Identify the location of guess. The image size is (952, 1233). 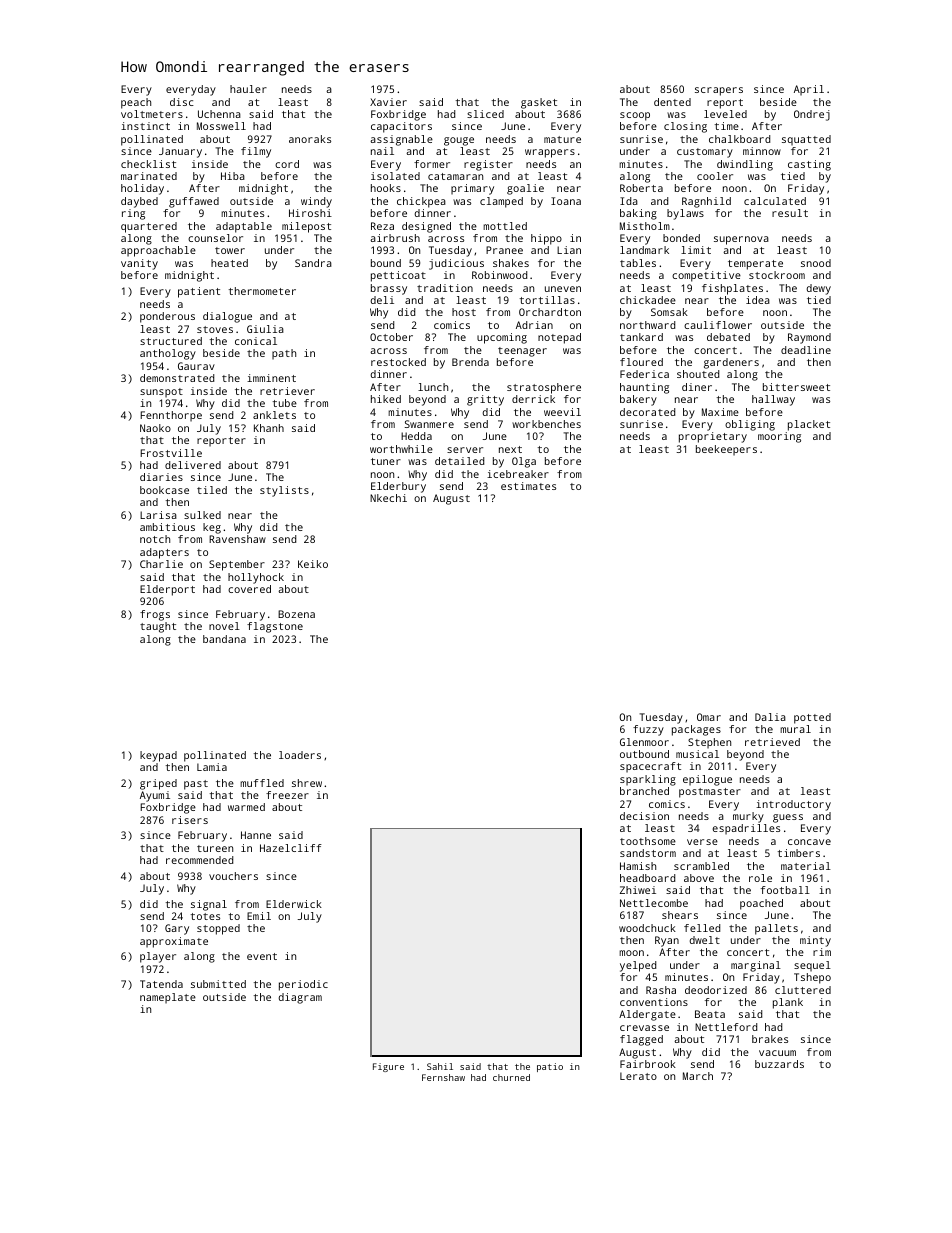
(788, 818).
